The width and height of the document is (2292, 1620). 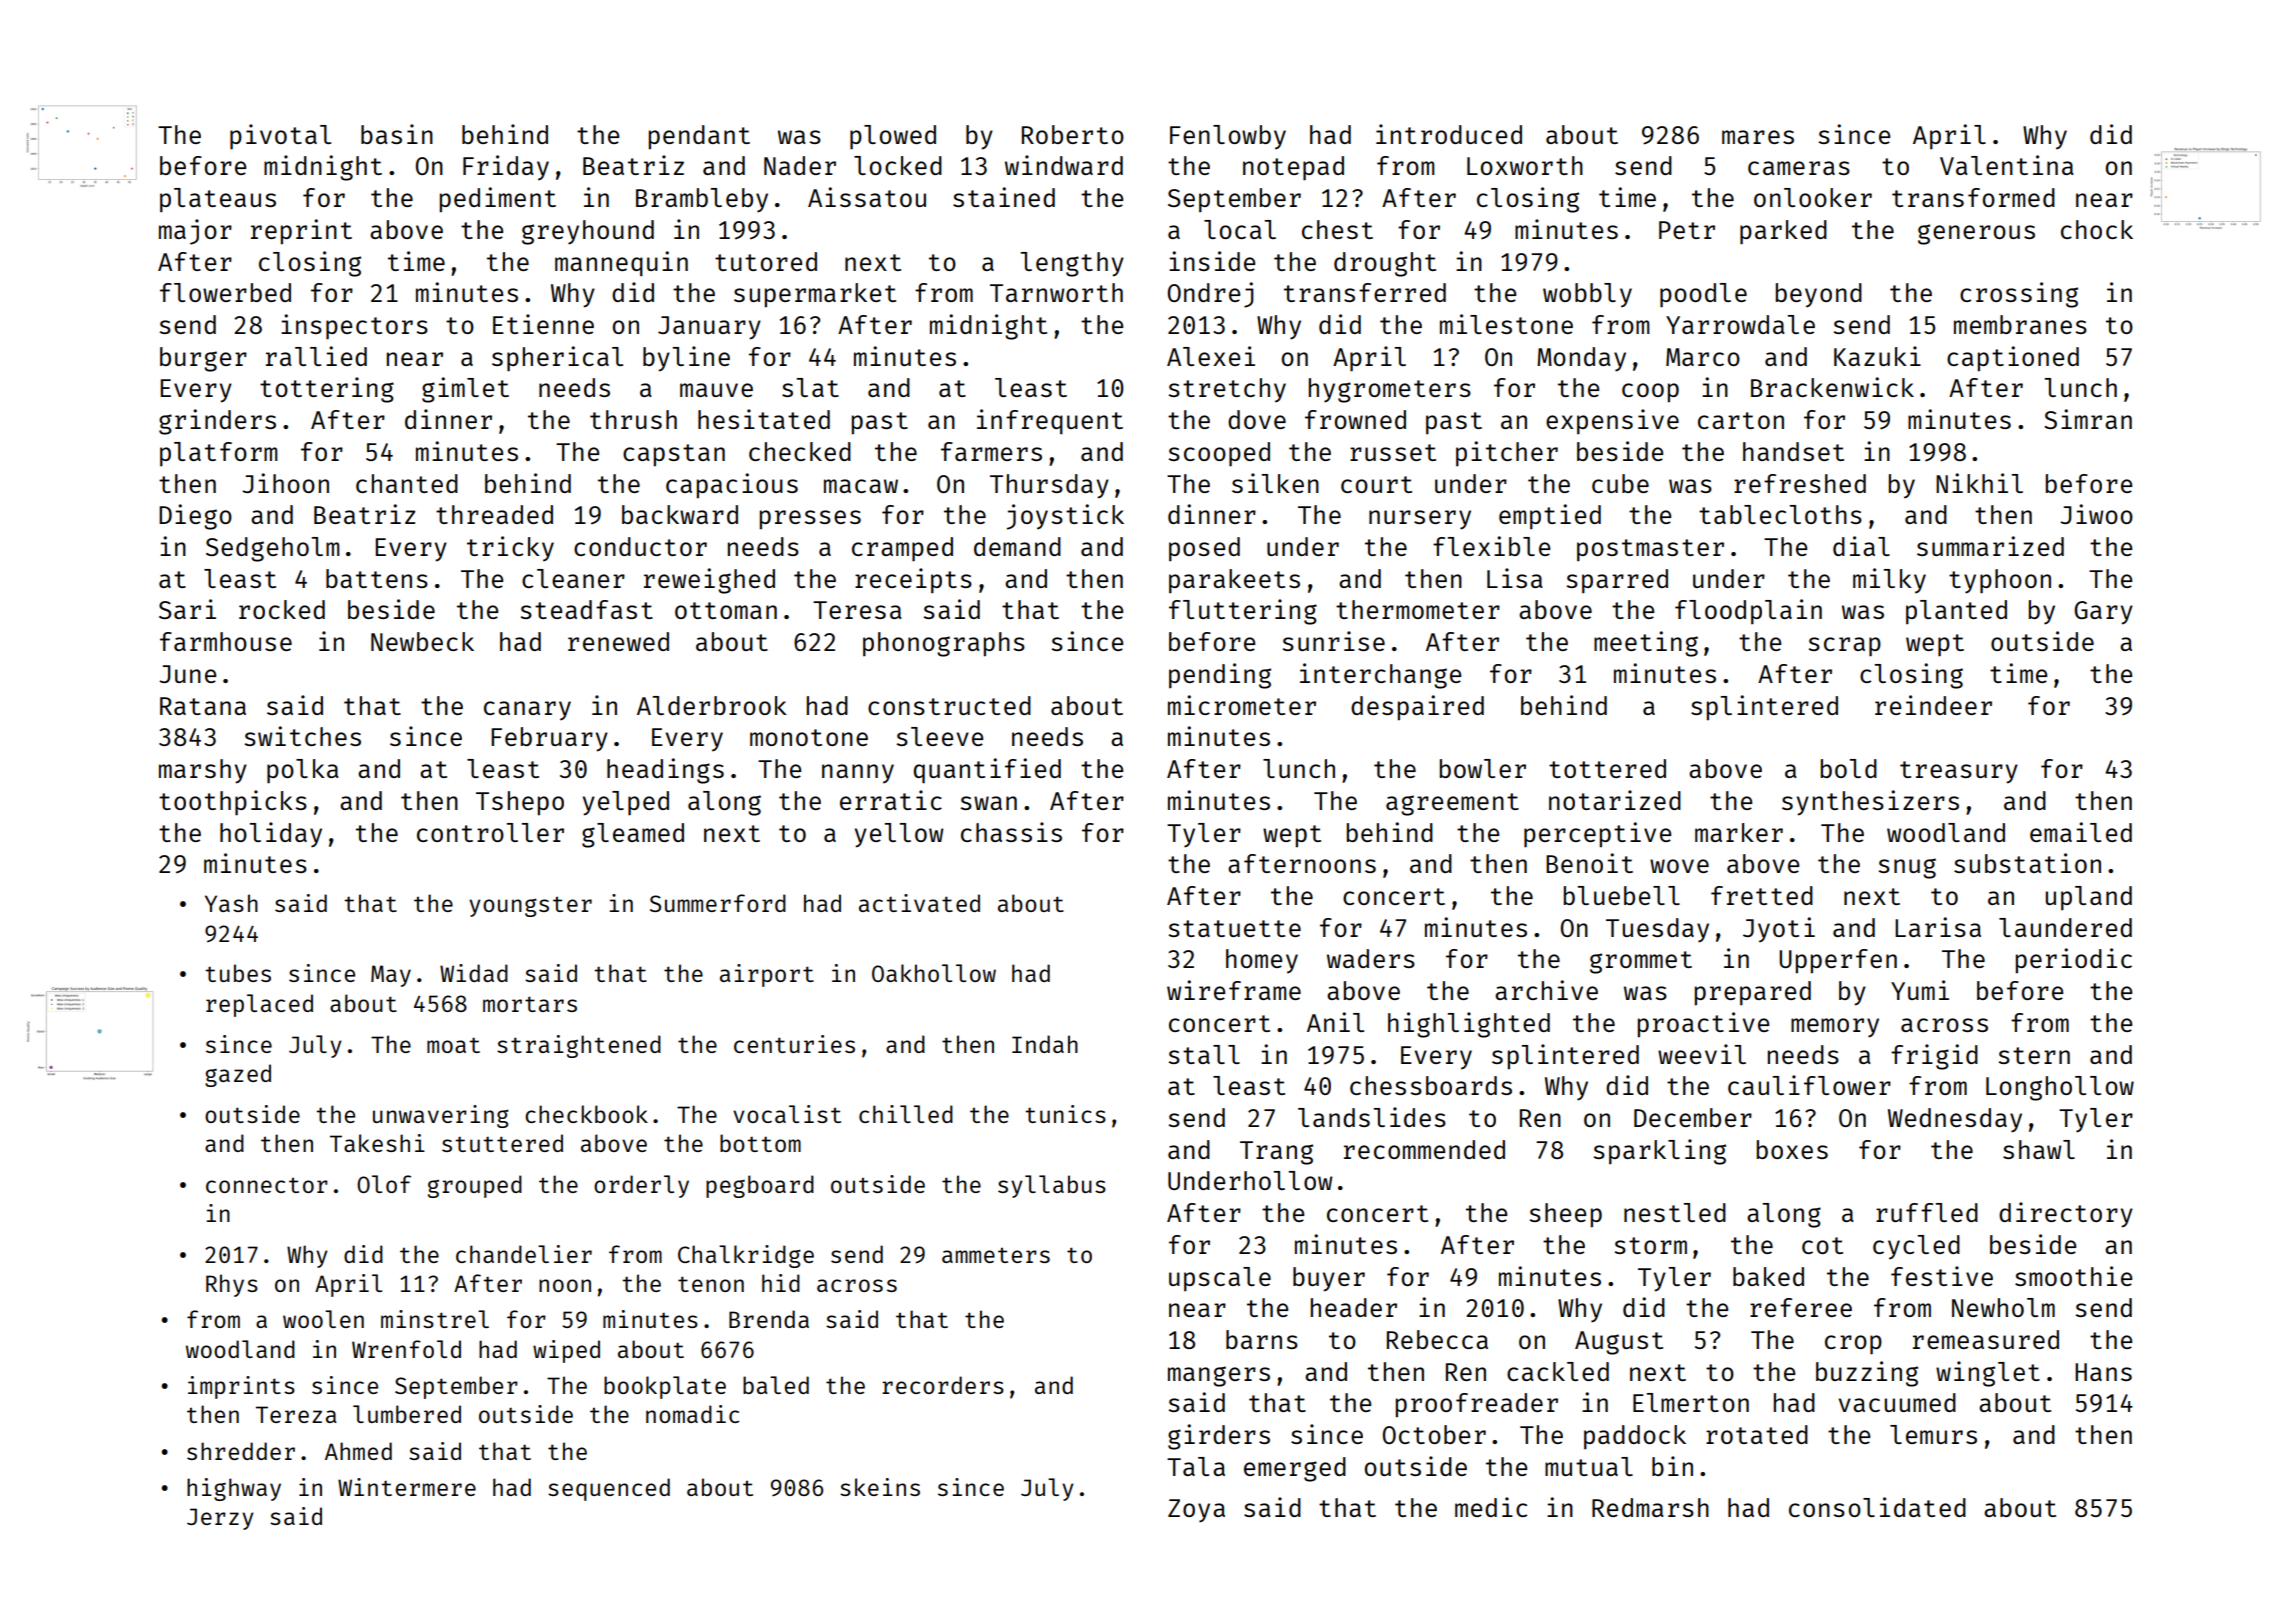 What do you see at coordinates (699, 137) in the document?
I see `pendant` at bounding box center [699, 137].
